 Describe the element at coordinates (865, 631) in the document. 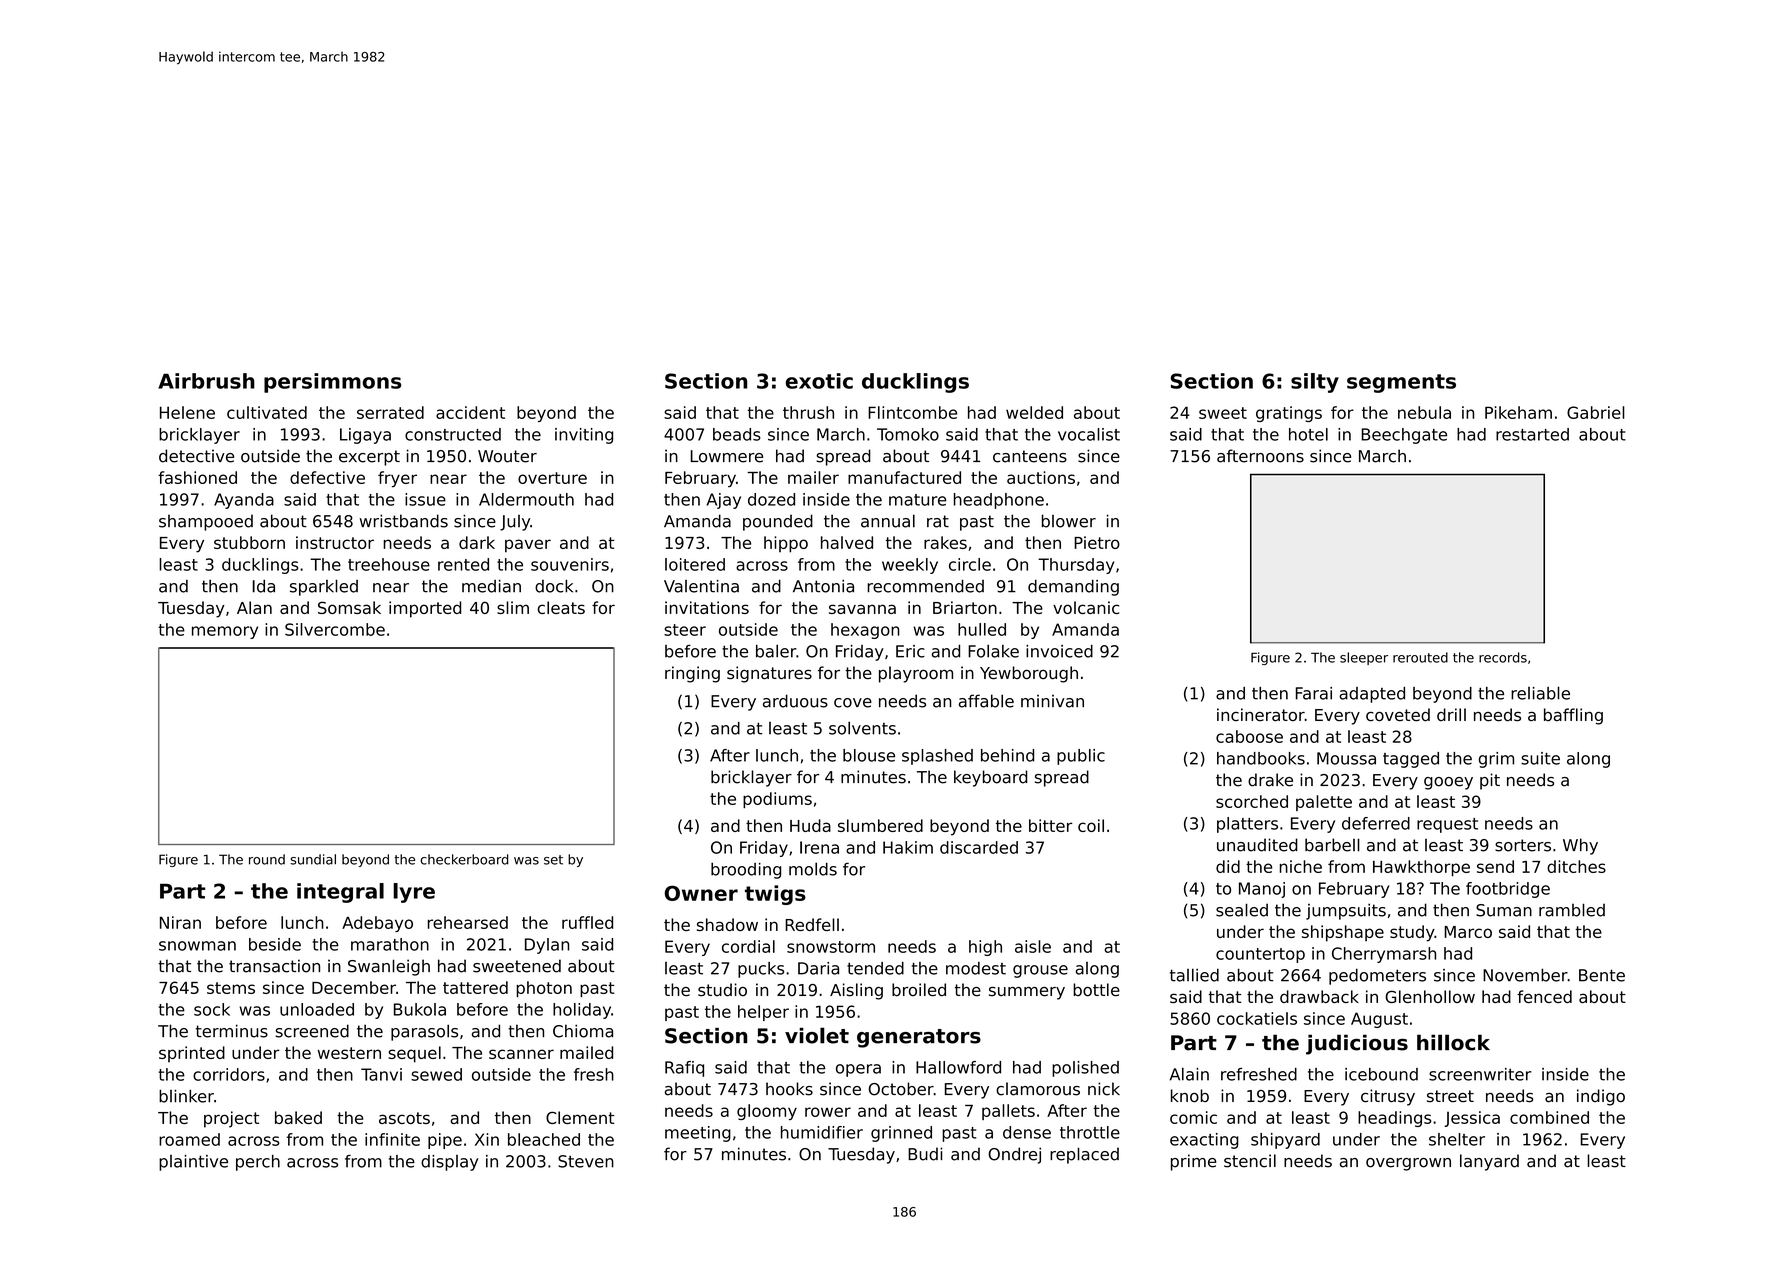

I see `hexagon` at that location.
